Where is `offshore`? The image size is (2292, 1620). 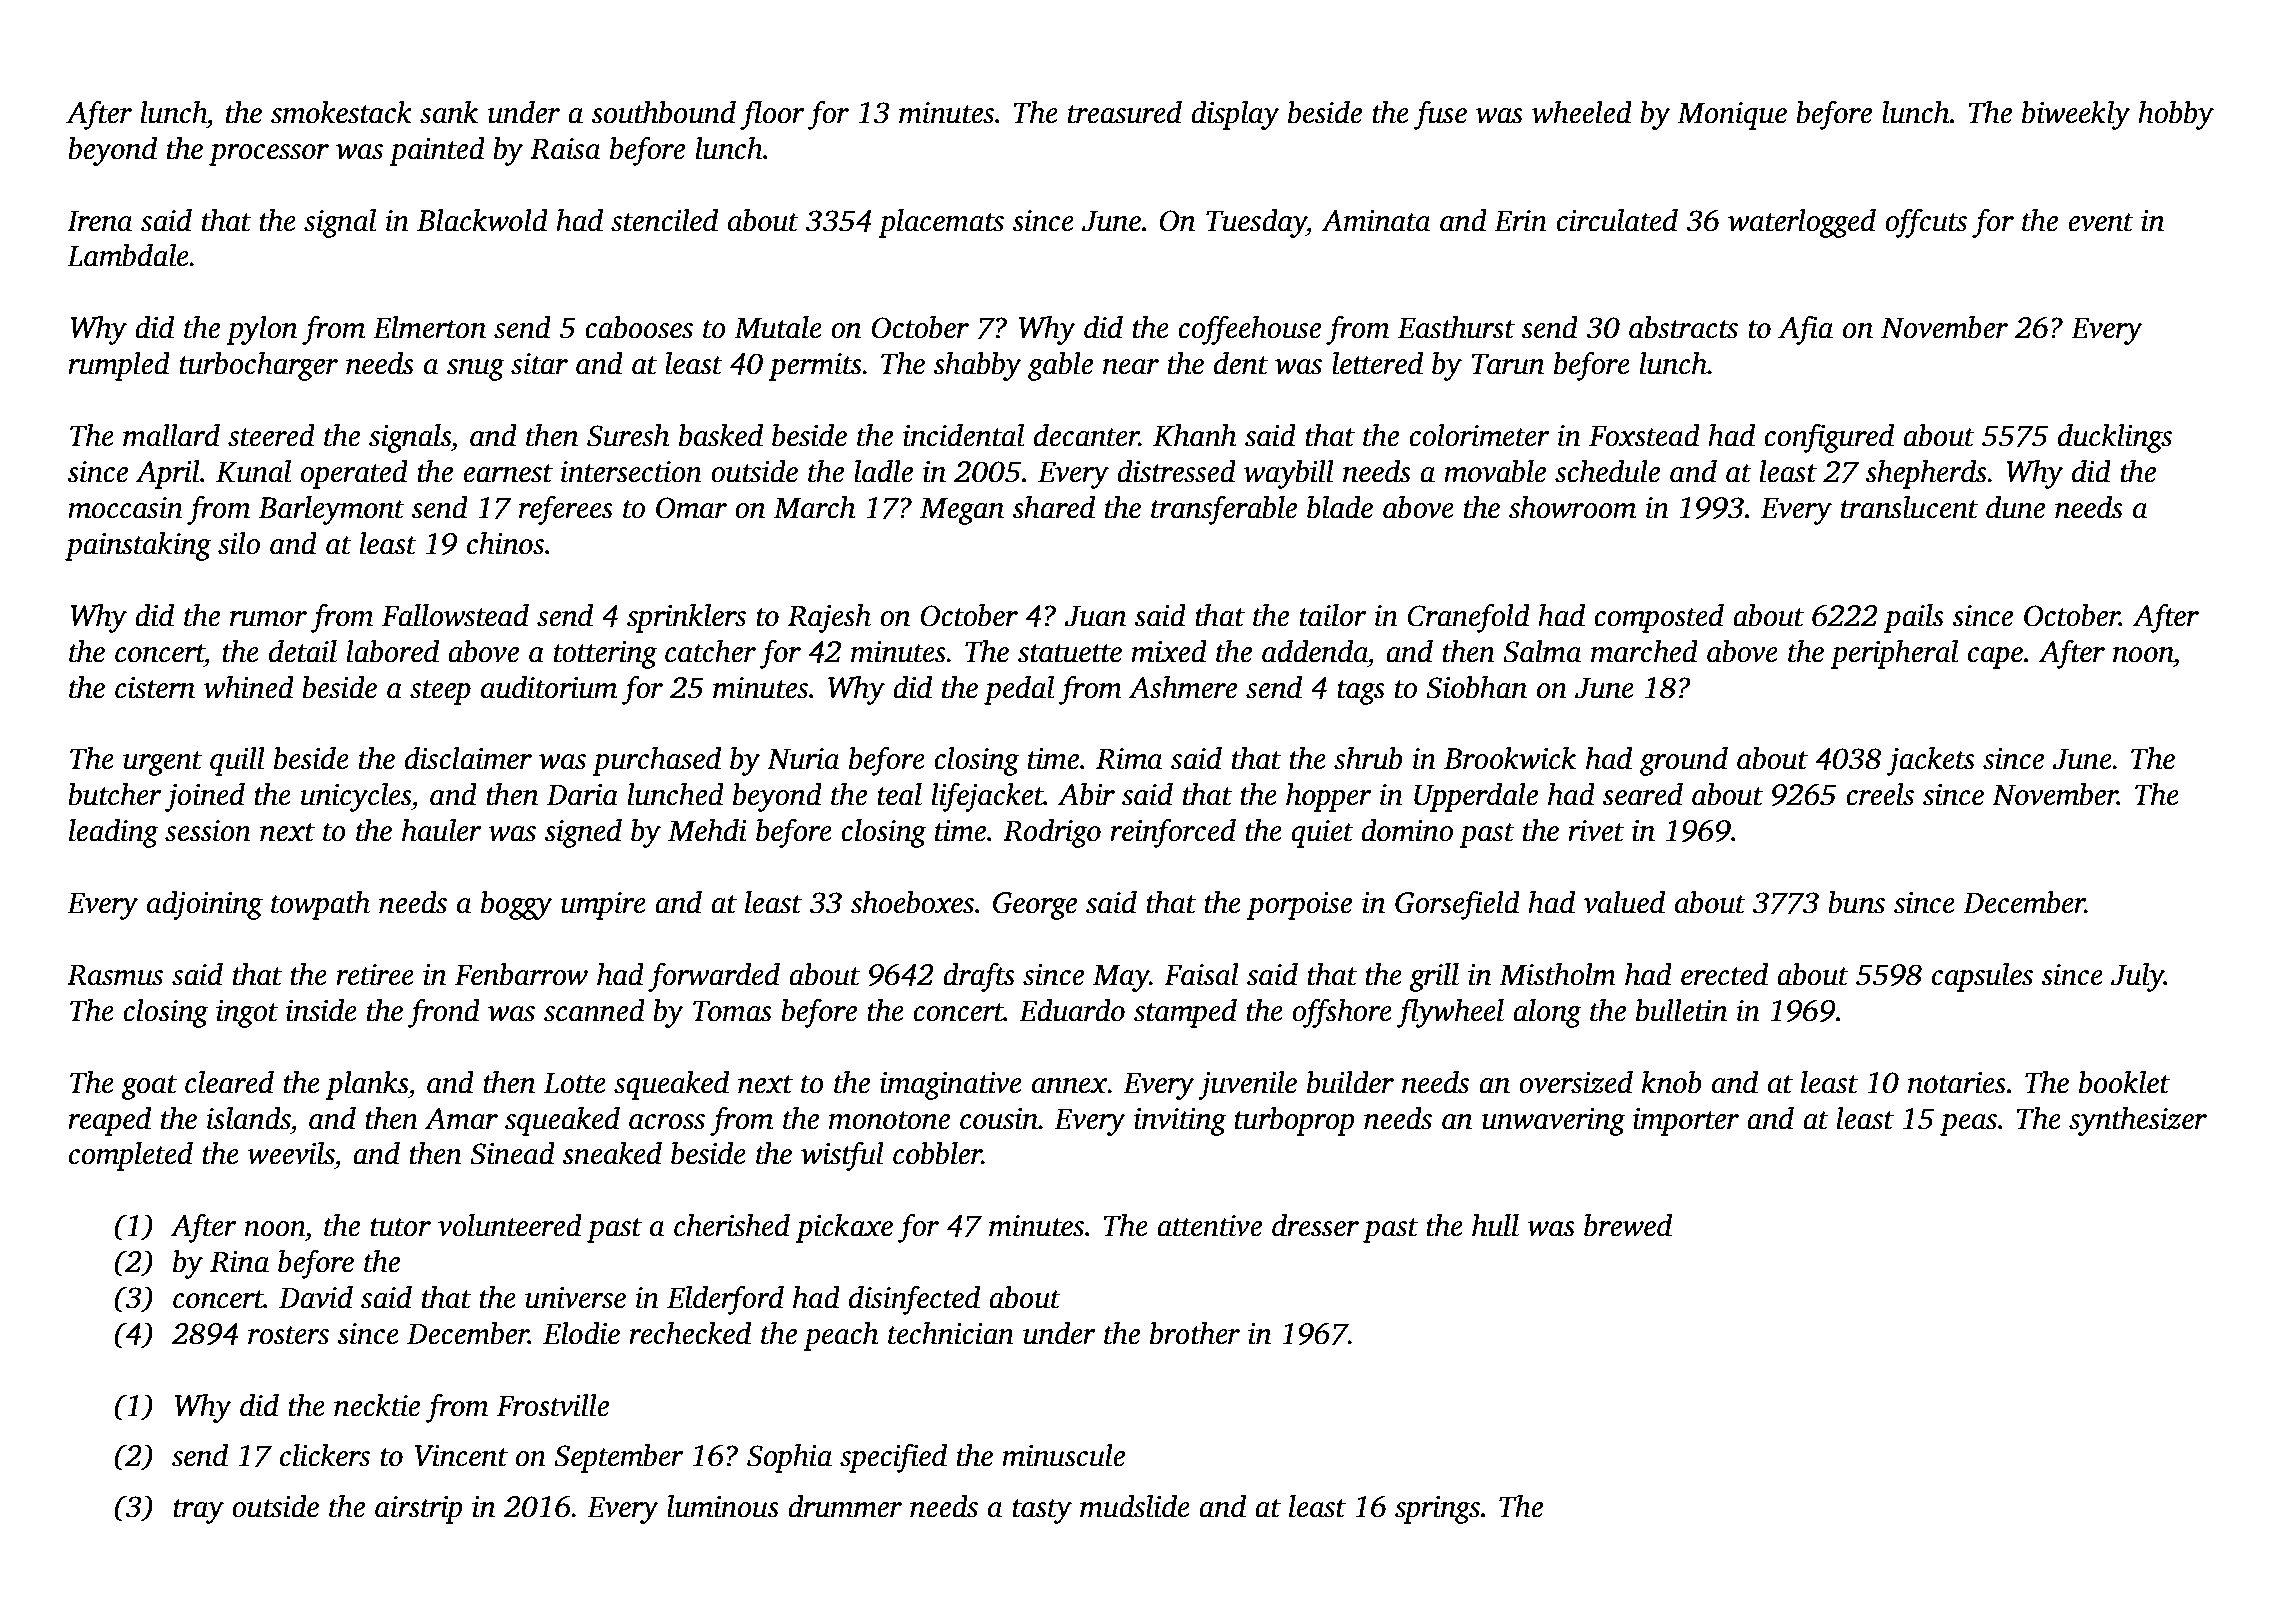
offshore is located at coordinates (1342, 1013).
